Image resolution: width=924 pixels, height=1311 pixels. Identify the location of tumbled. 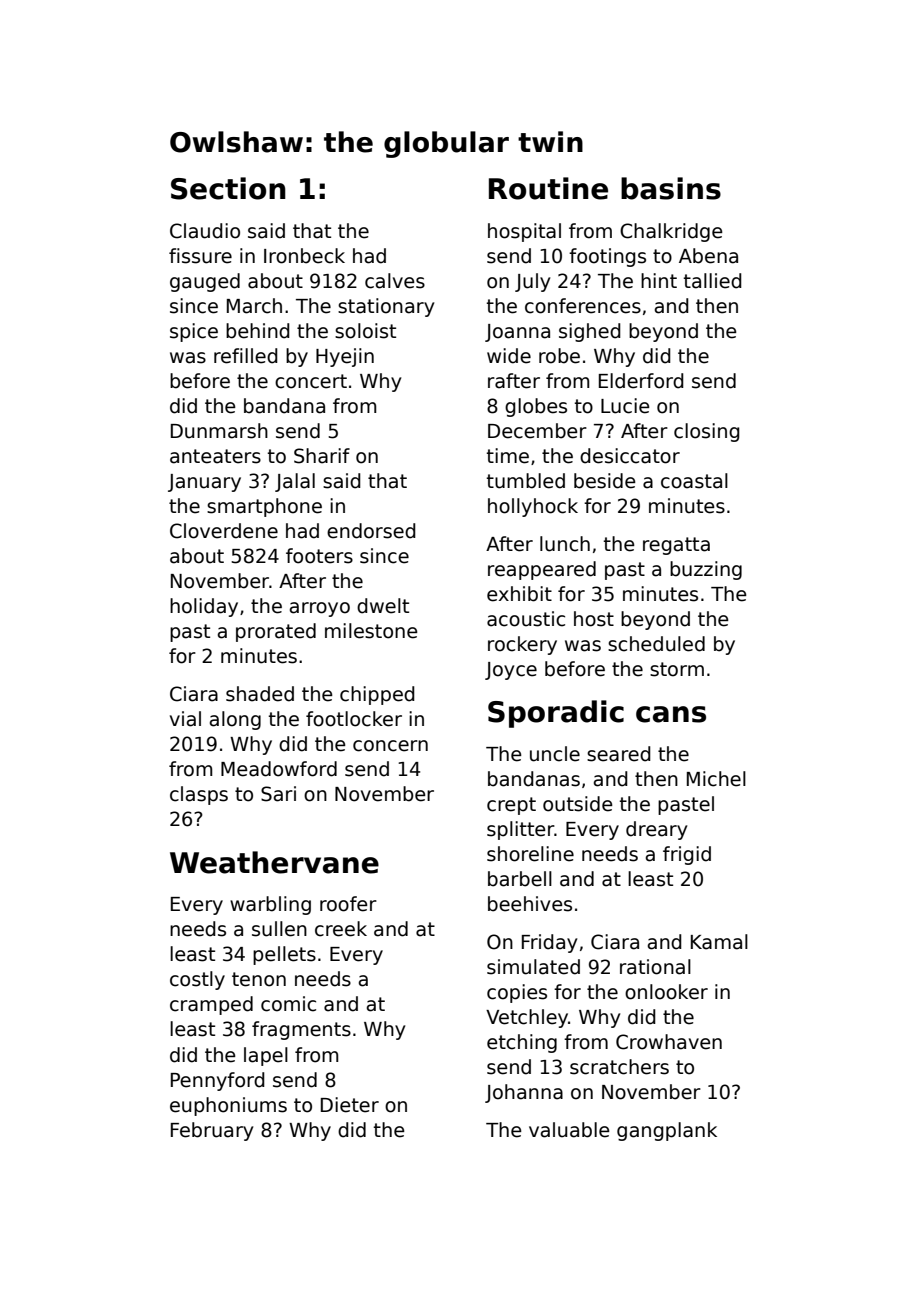
(526, 481).
